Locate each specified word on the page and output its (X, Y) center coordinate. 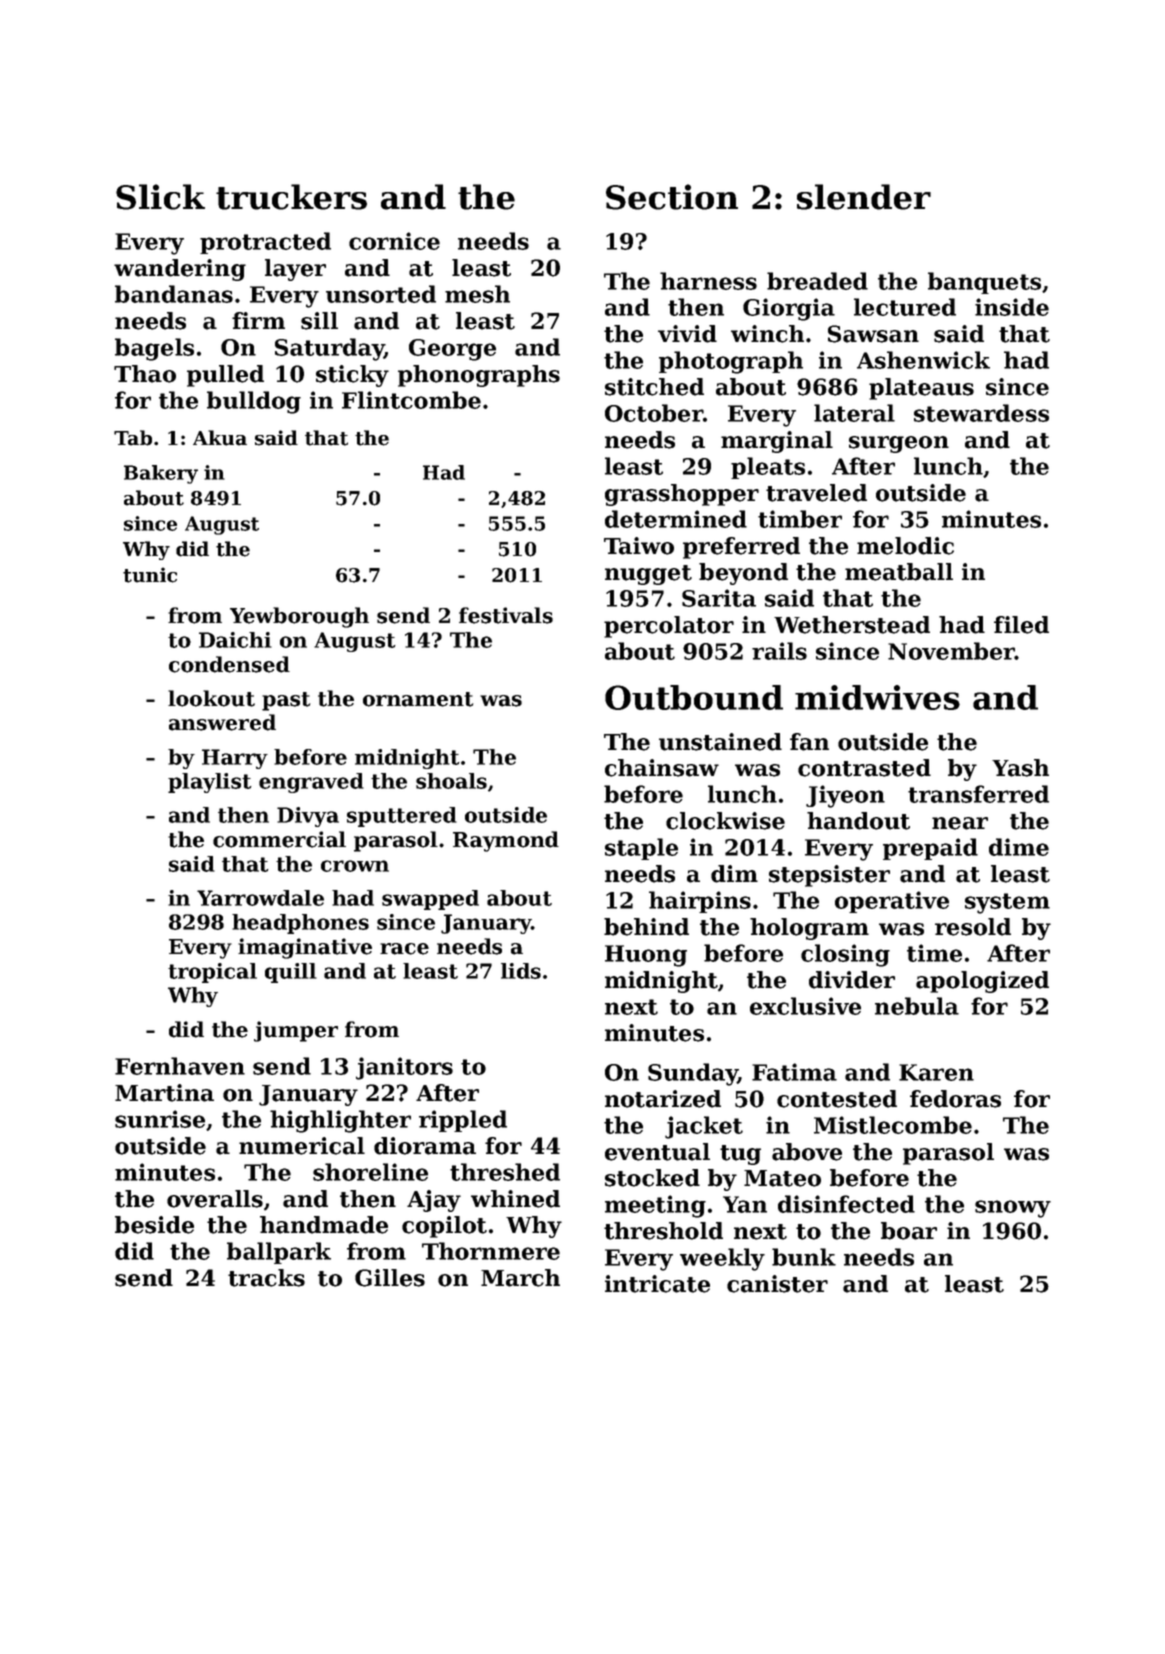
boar (909, 1231)
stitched (654, 387)
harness (708, 281)
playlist (209, 783)
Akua (220, 438)
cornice (394, 241)
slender (864, 197)
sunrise (160, 1119)
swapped (430, 900)
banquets (984, 283)
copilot (444, 1227)
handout (858, 821)
